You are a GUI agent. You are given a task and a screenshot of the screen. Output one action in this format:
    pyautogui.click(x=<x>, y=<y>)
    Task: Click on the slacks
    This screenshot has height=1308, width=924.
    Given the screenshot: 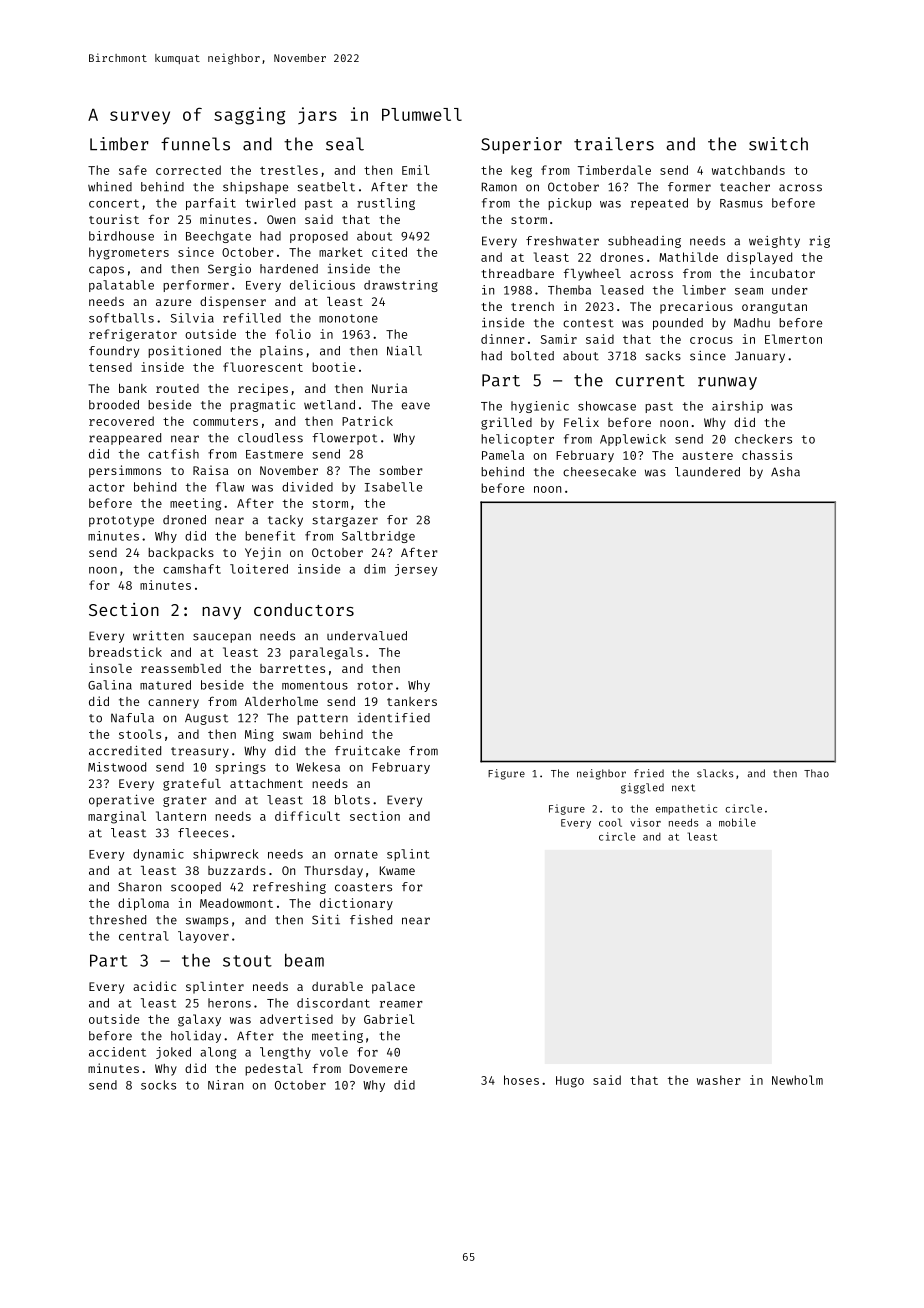 What is the action you would take?
    pyautogui.click(x=715, y=773)
